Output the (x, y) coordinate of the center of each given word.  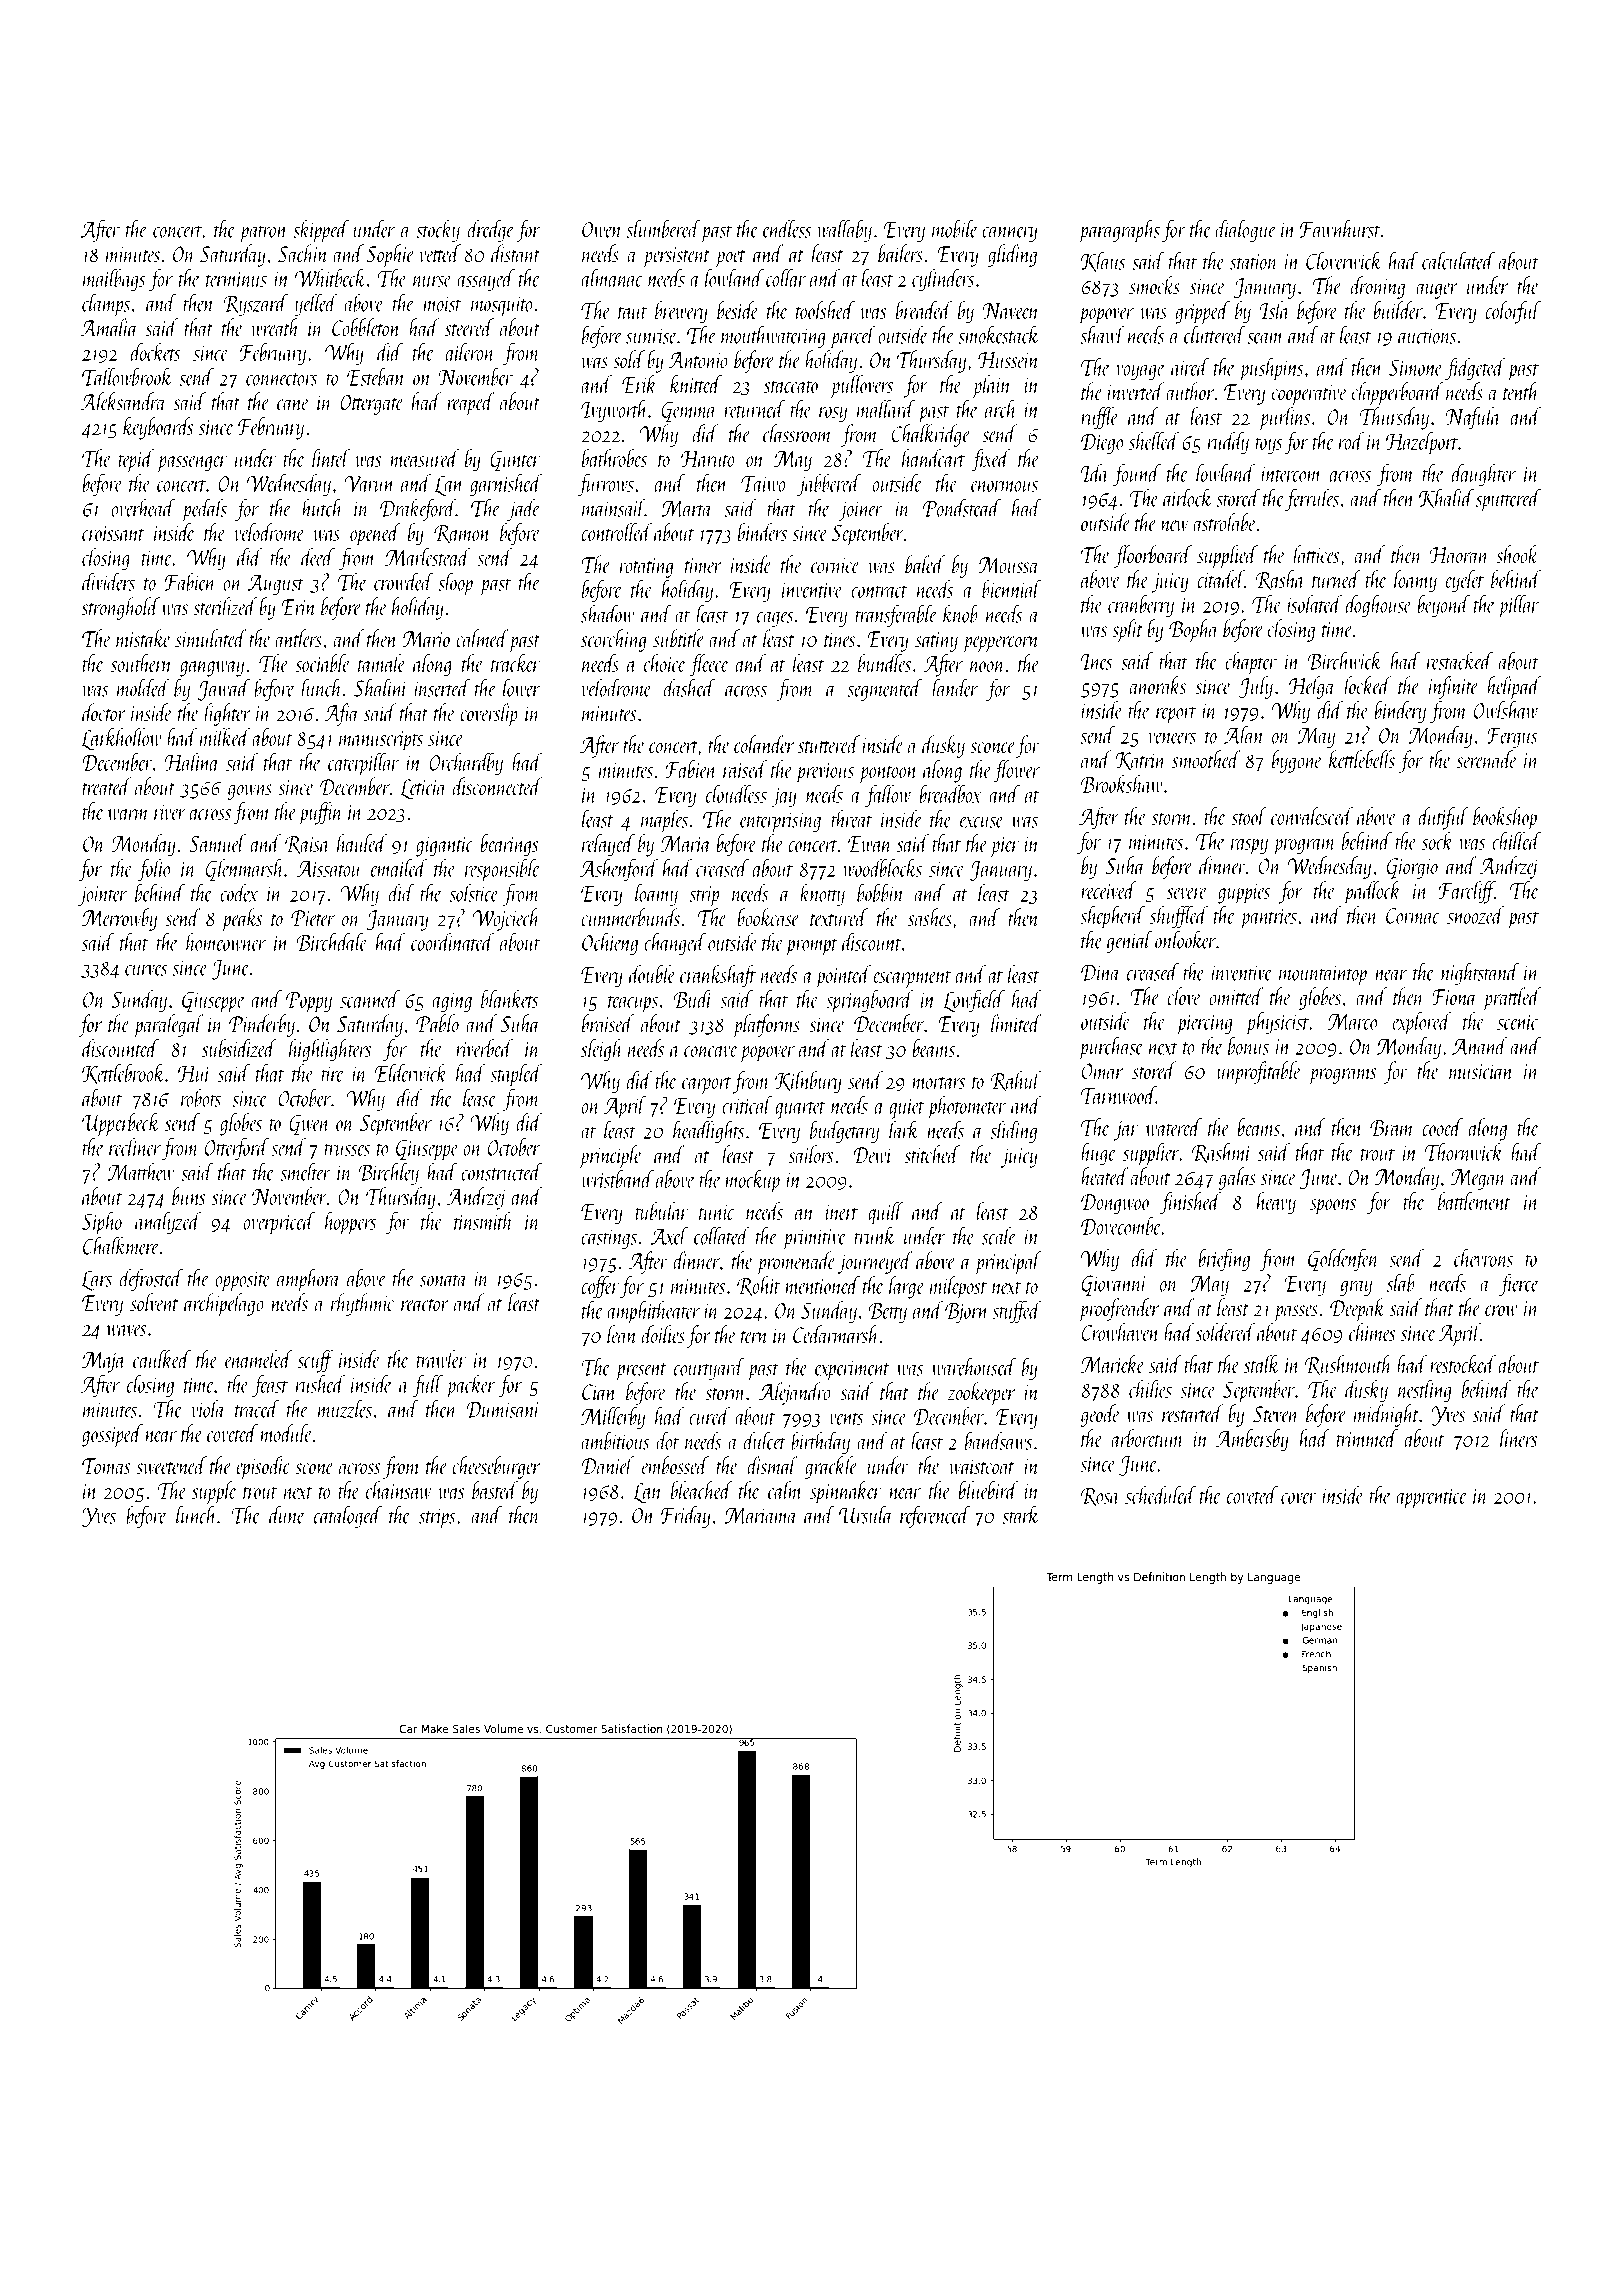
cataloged (348, 1517)
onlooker (1185, 939)
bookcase (767, 917)
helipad (1514, 688)
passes (1296, 1313)
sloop (455, 584)
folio (153, 870)
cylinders (943, 280)
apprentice (1432, 1499)
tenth (1521, 391)
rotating (646, 568)
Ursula (866, 1515)
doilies (663, 1334)
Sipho (102, 1223)
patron (263, 234)
